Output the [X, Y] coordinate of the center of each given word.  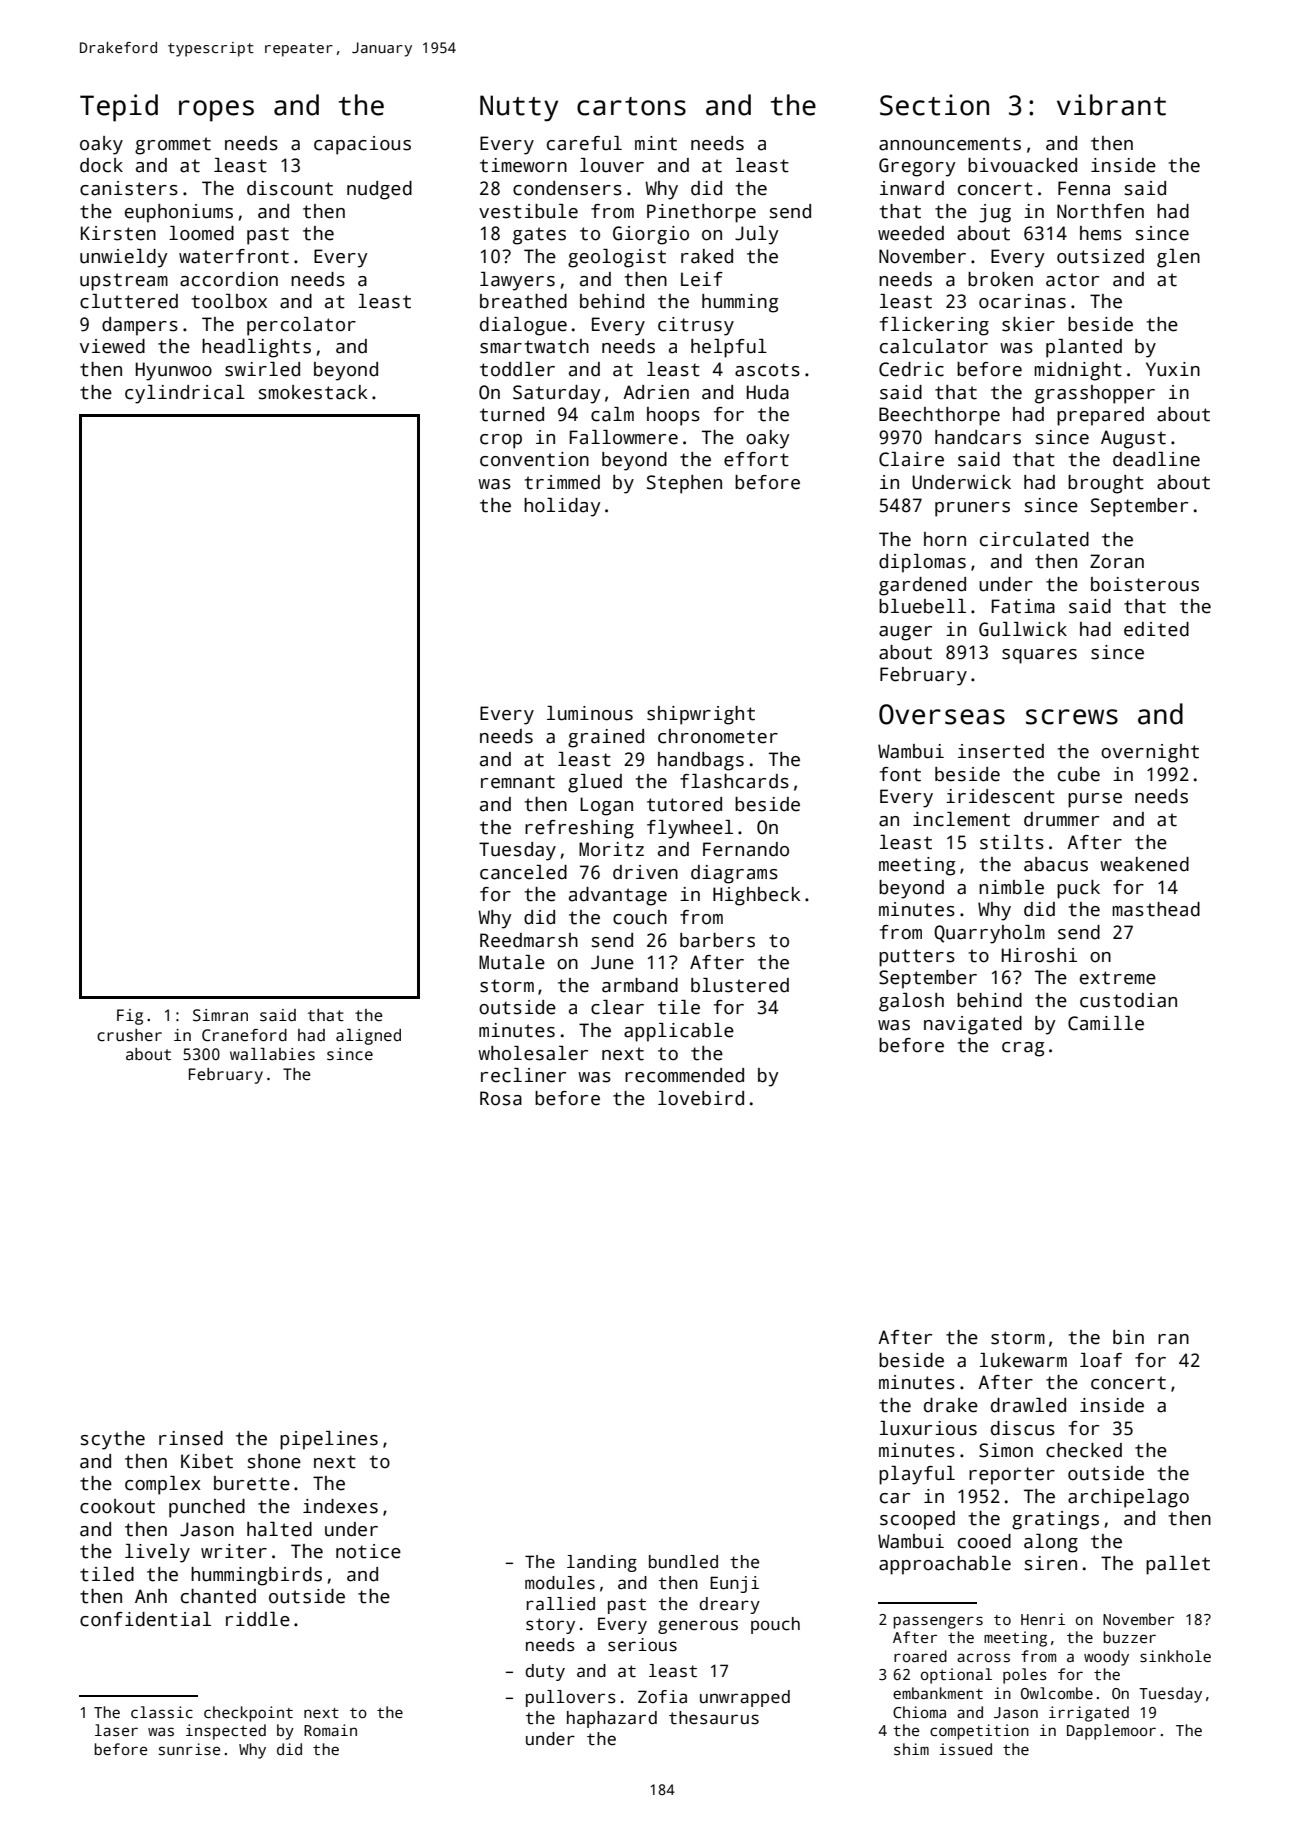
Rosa [501, 1098]
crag [1023, 1049]
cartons [631, 106]
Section [934, 105]
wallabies [272, 1054]
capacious [362, 145]
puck [1078, 889]
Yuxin [1173, 369]
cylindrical [185, 394]
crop [501, 441]
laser [116, 1730]
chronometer [718, 736]
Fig [130, 1017]
